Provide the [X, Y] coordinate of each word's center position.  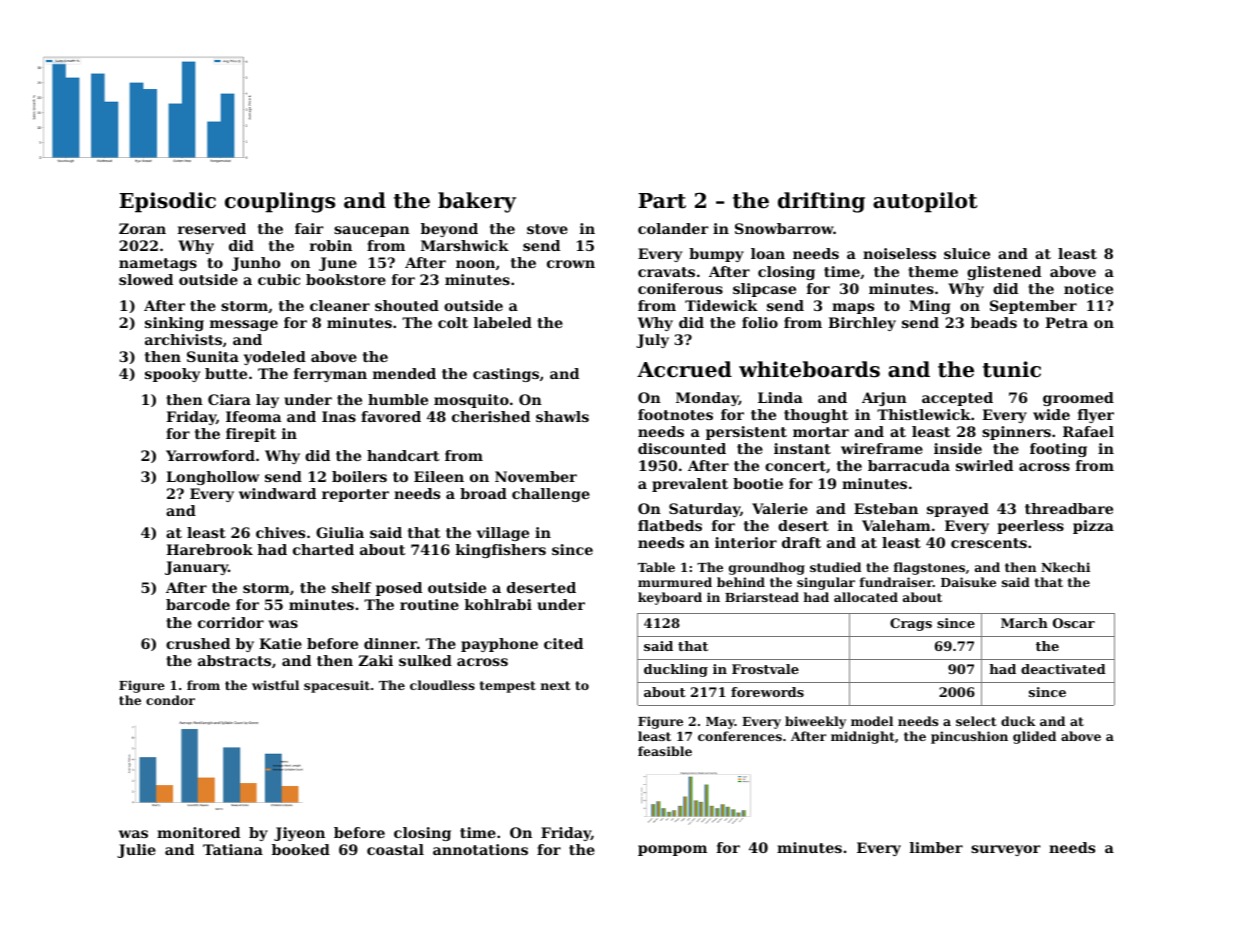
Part [662, 201]
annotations [480, 849]
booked [301, 849]
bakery [477, 202]
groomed [1078, 399]
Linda [780, 397]
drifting [821, 202]
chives [280, 532]
